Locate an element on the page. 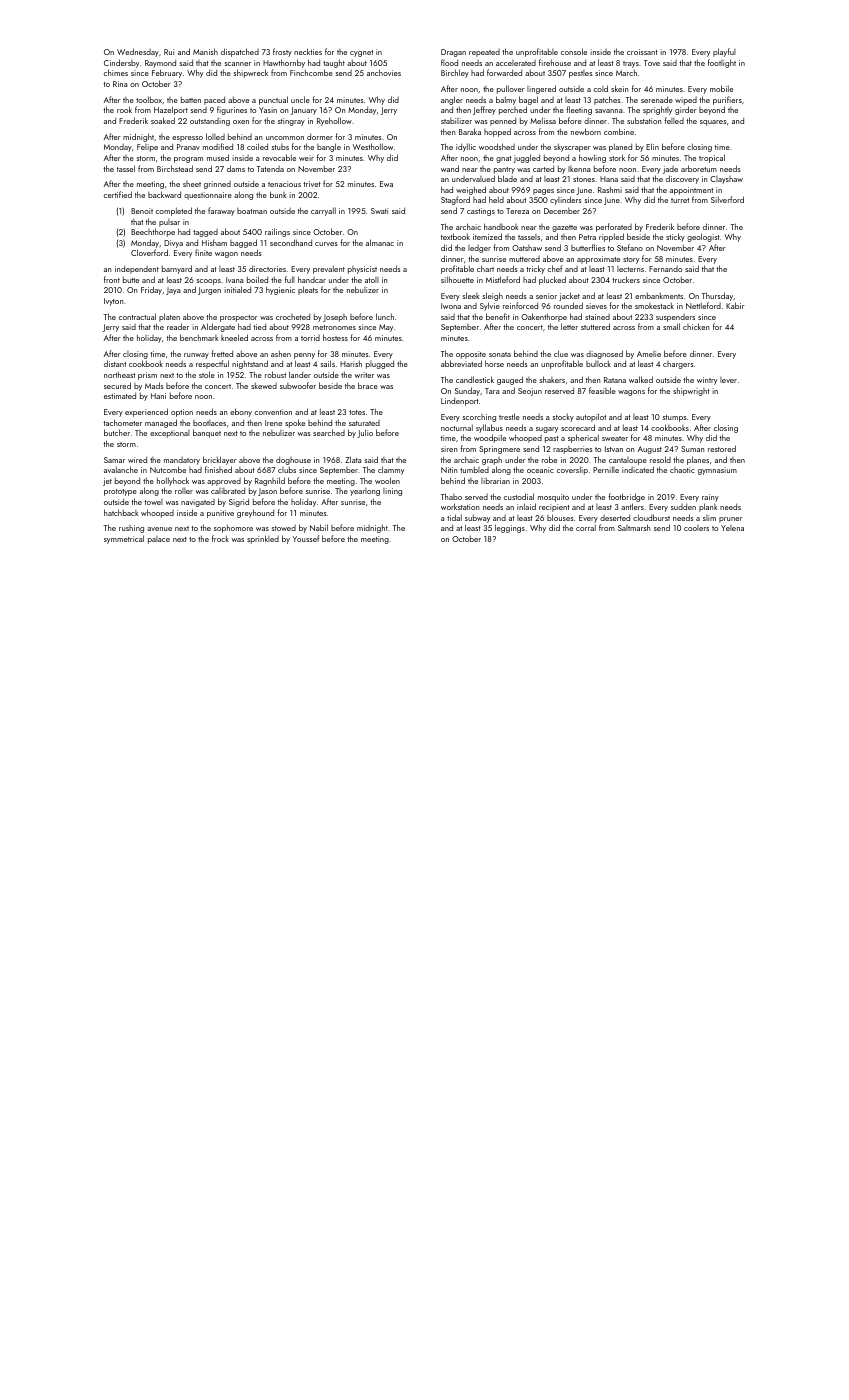  restored is located at coordinates (722, 448).
